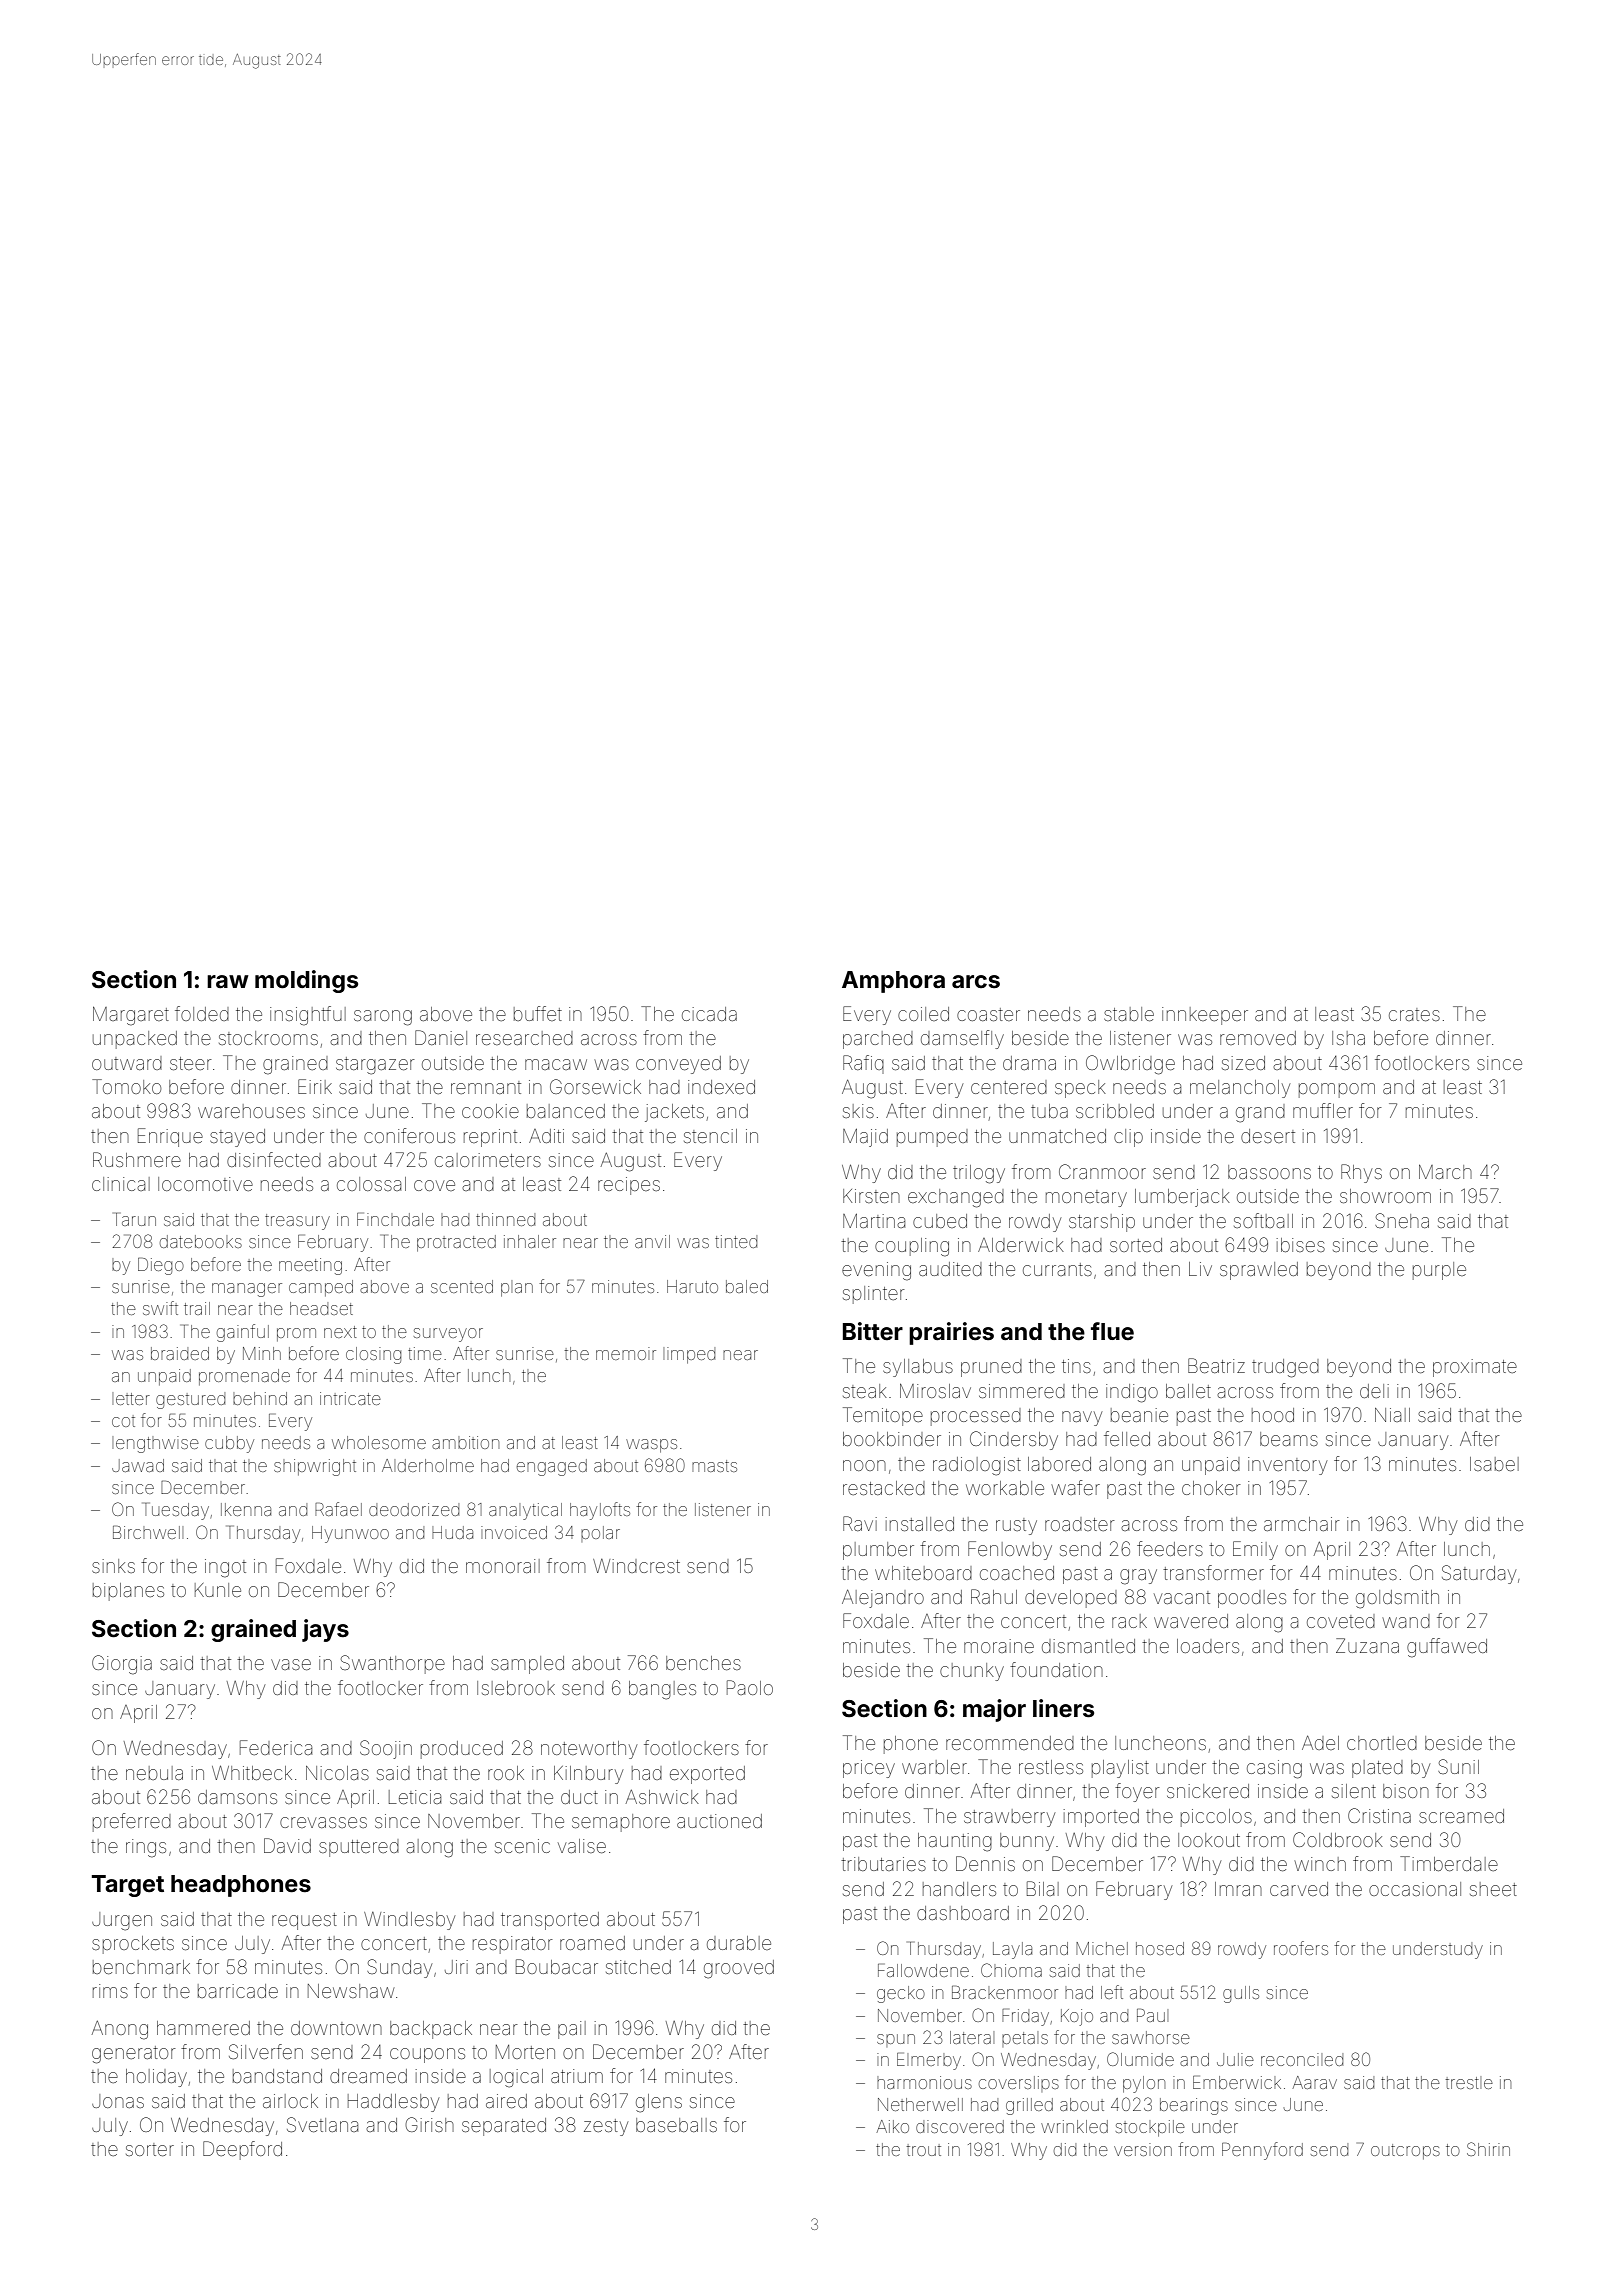 The height and width of the screenshot is (2292, 1620). Describe the element at coordinates (893, 982) in the screenshot. I see `Amphora` at that location.
